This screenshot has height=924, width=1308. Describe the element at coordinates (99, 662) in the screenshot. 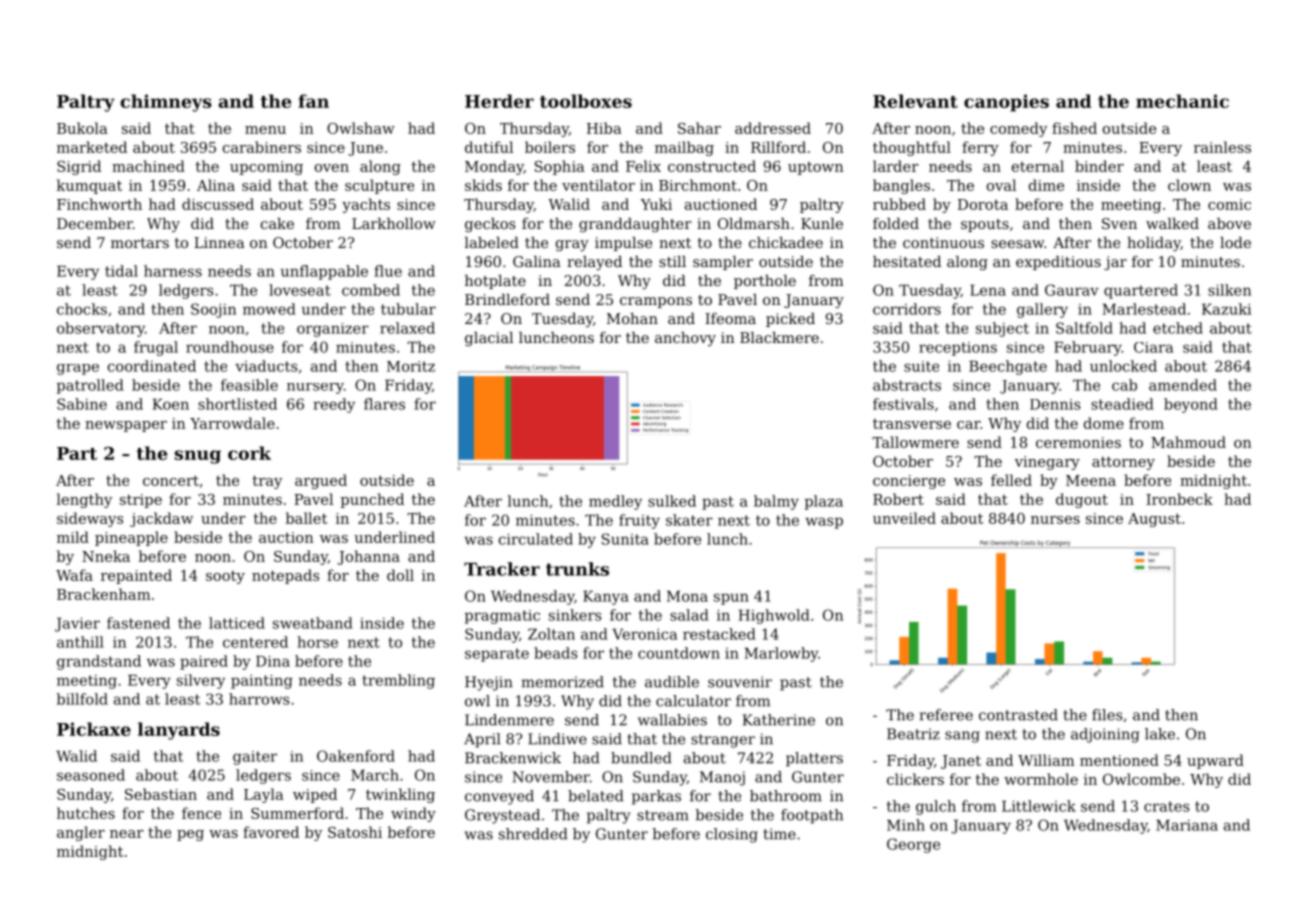

I see `grandstand` at that location.
